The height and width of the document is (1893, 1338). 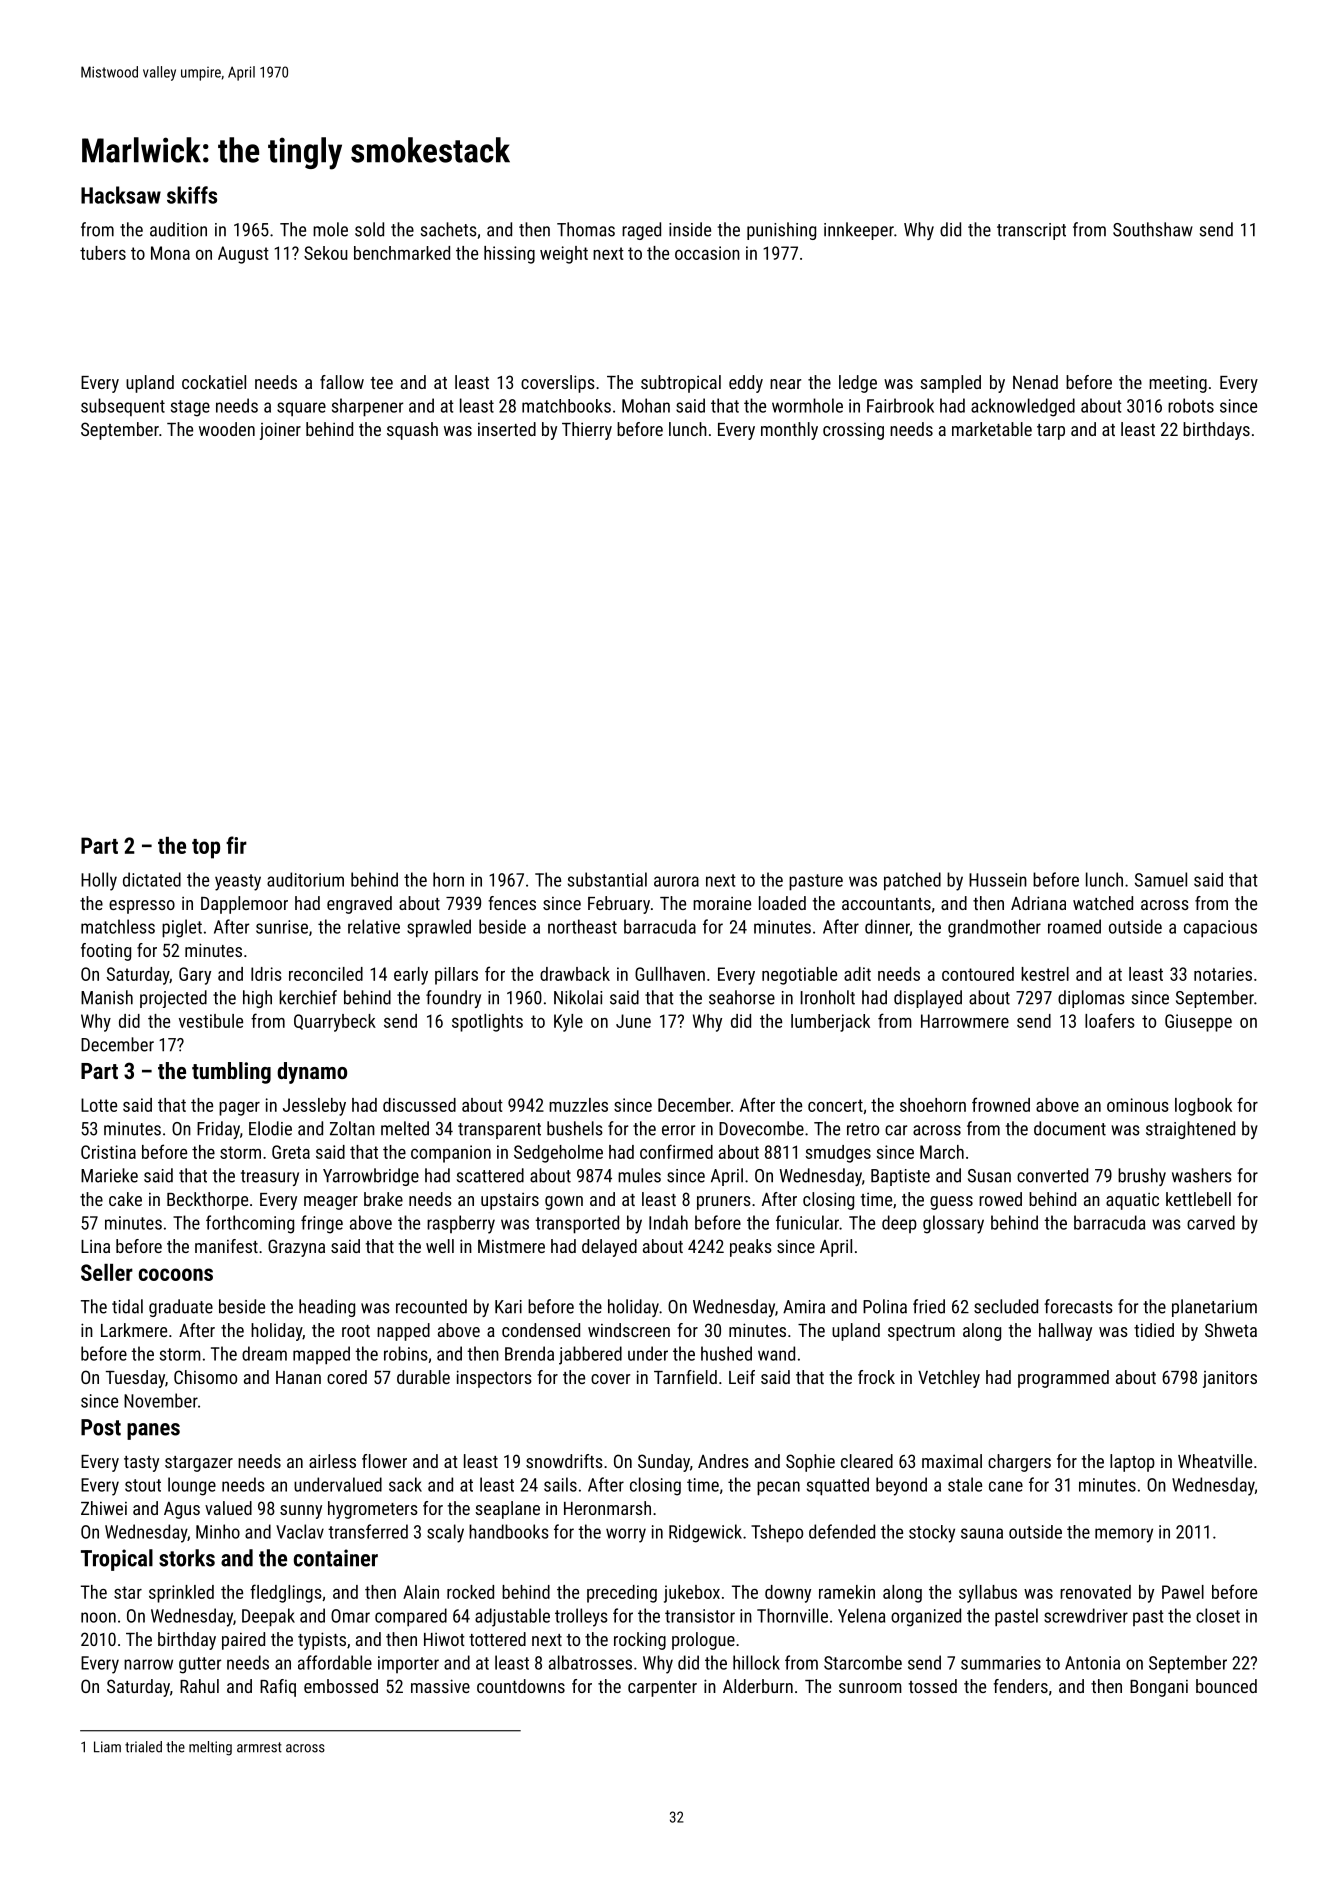 What do you see at coordinates (1153, 229) in the document?
I see `Southshaw` at bounding box center [1153, 229].
